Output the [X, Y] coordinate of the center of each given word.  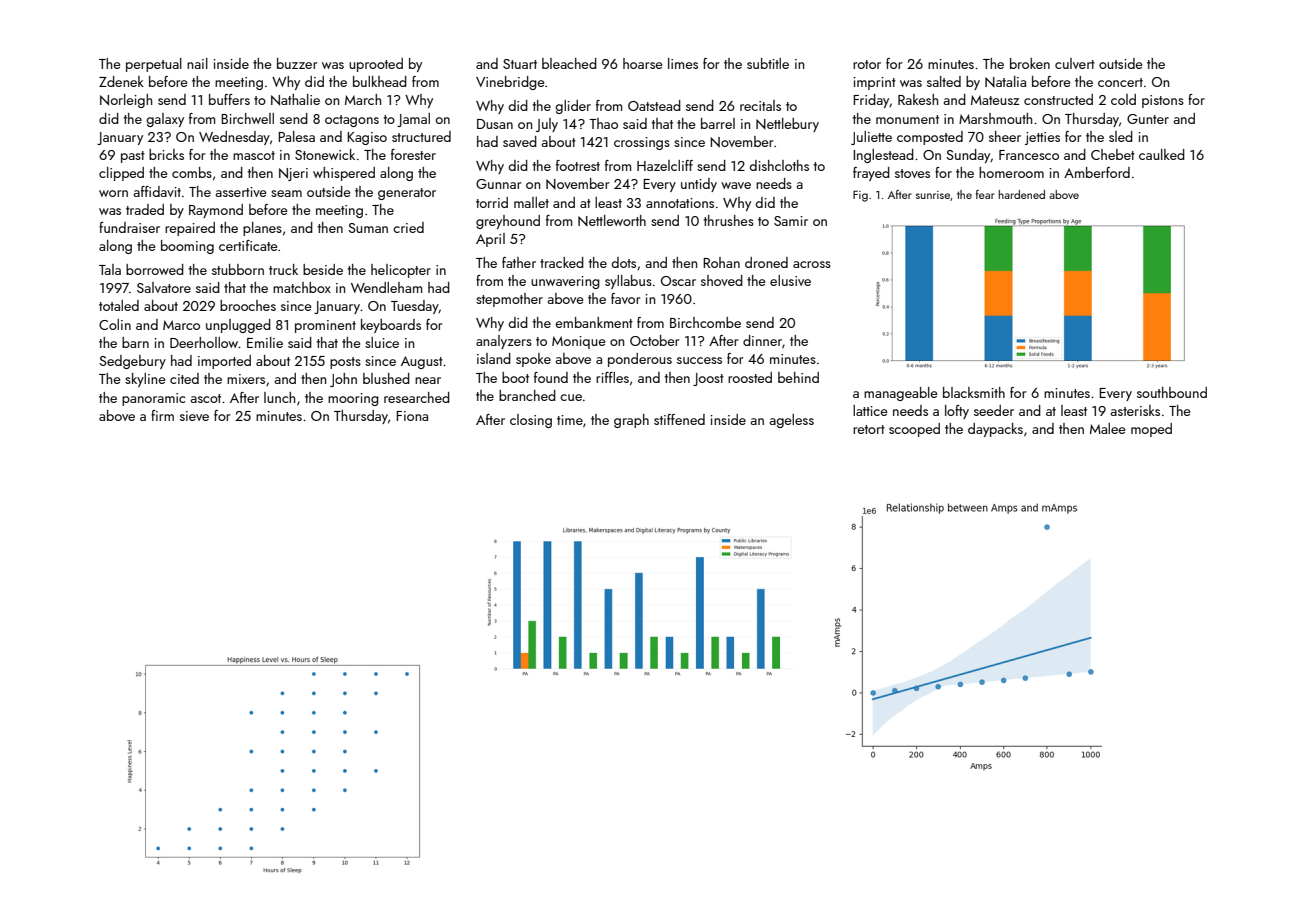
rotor [867, 64]
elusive [790, 280]
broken [1030, 63]
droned [766, 262]
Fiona [412, 416]
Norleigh [126, 101]
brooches [248, 305]
